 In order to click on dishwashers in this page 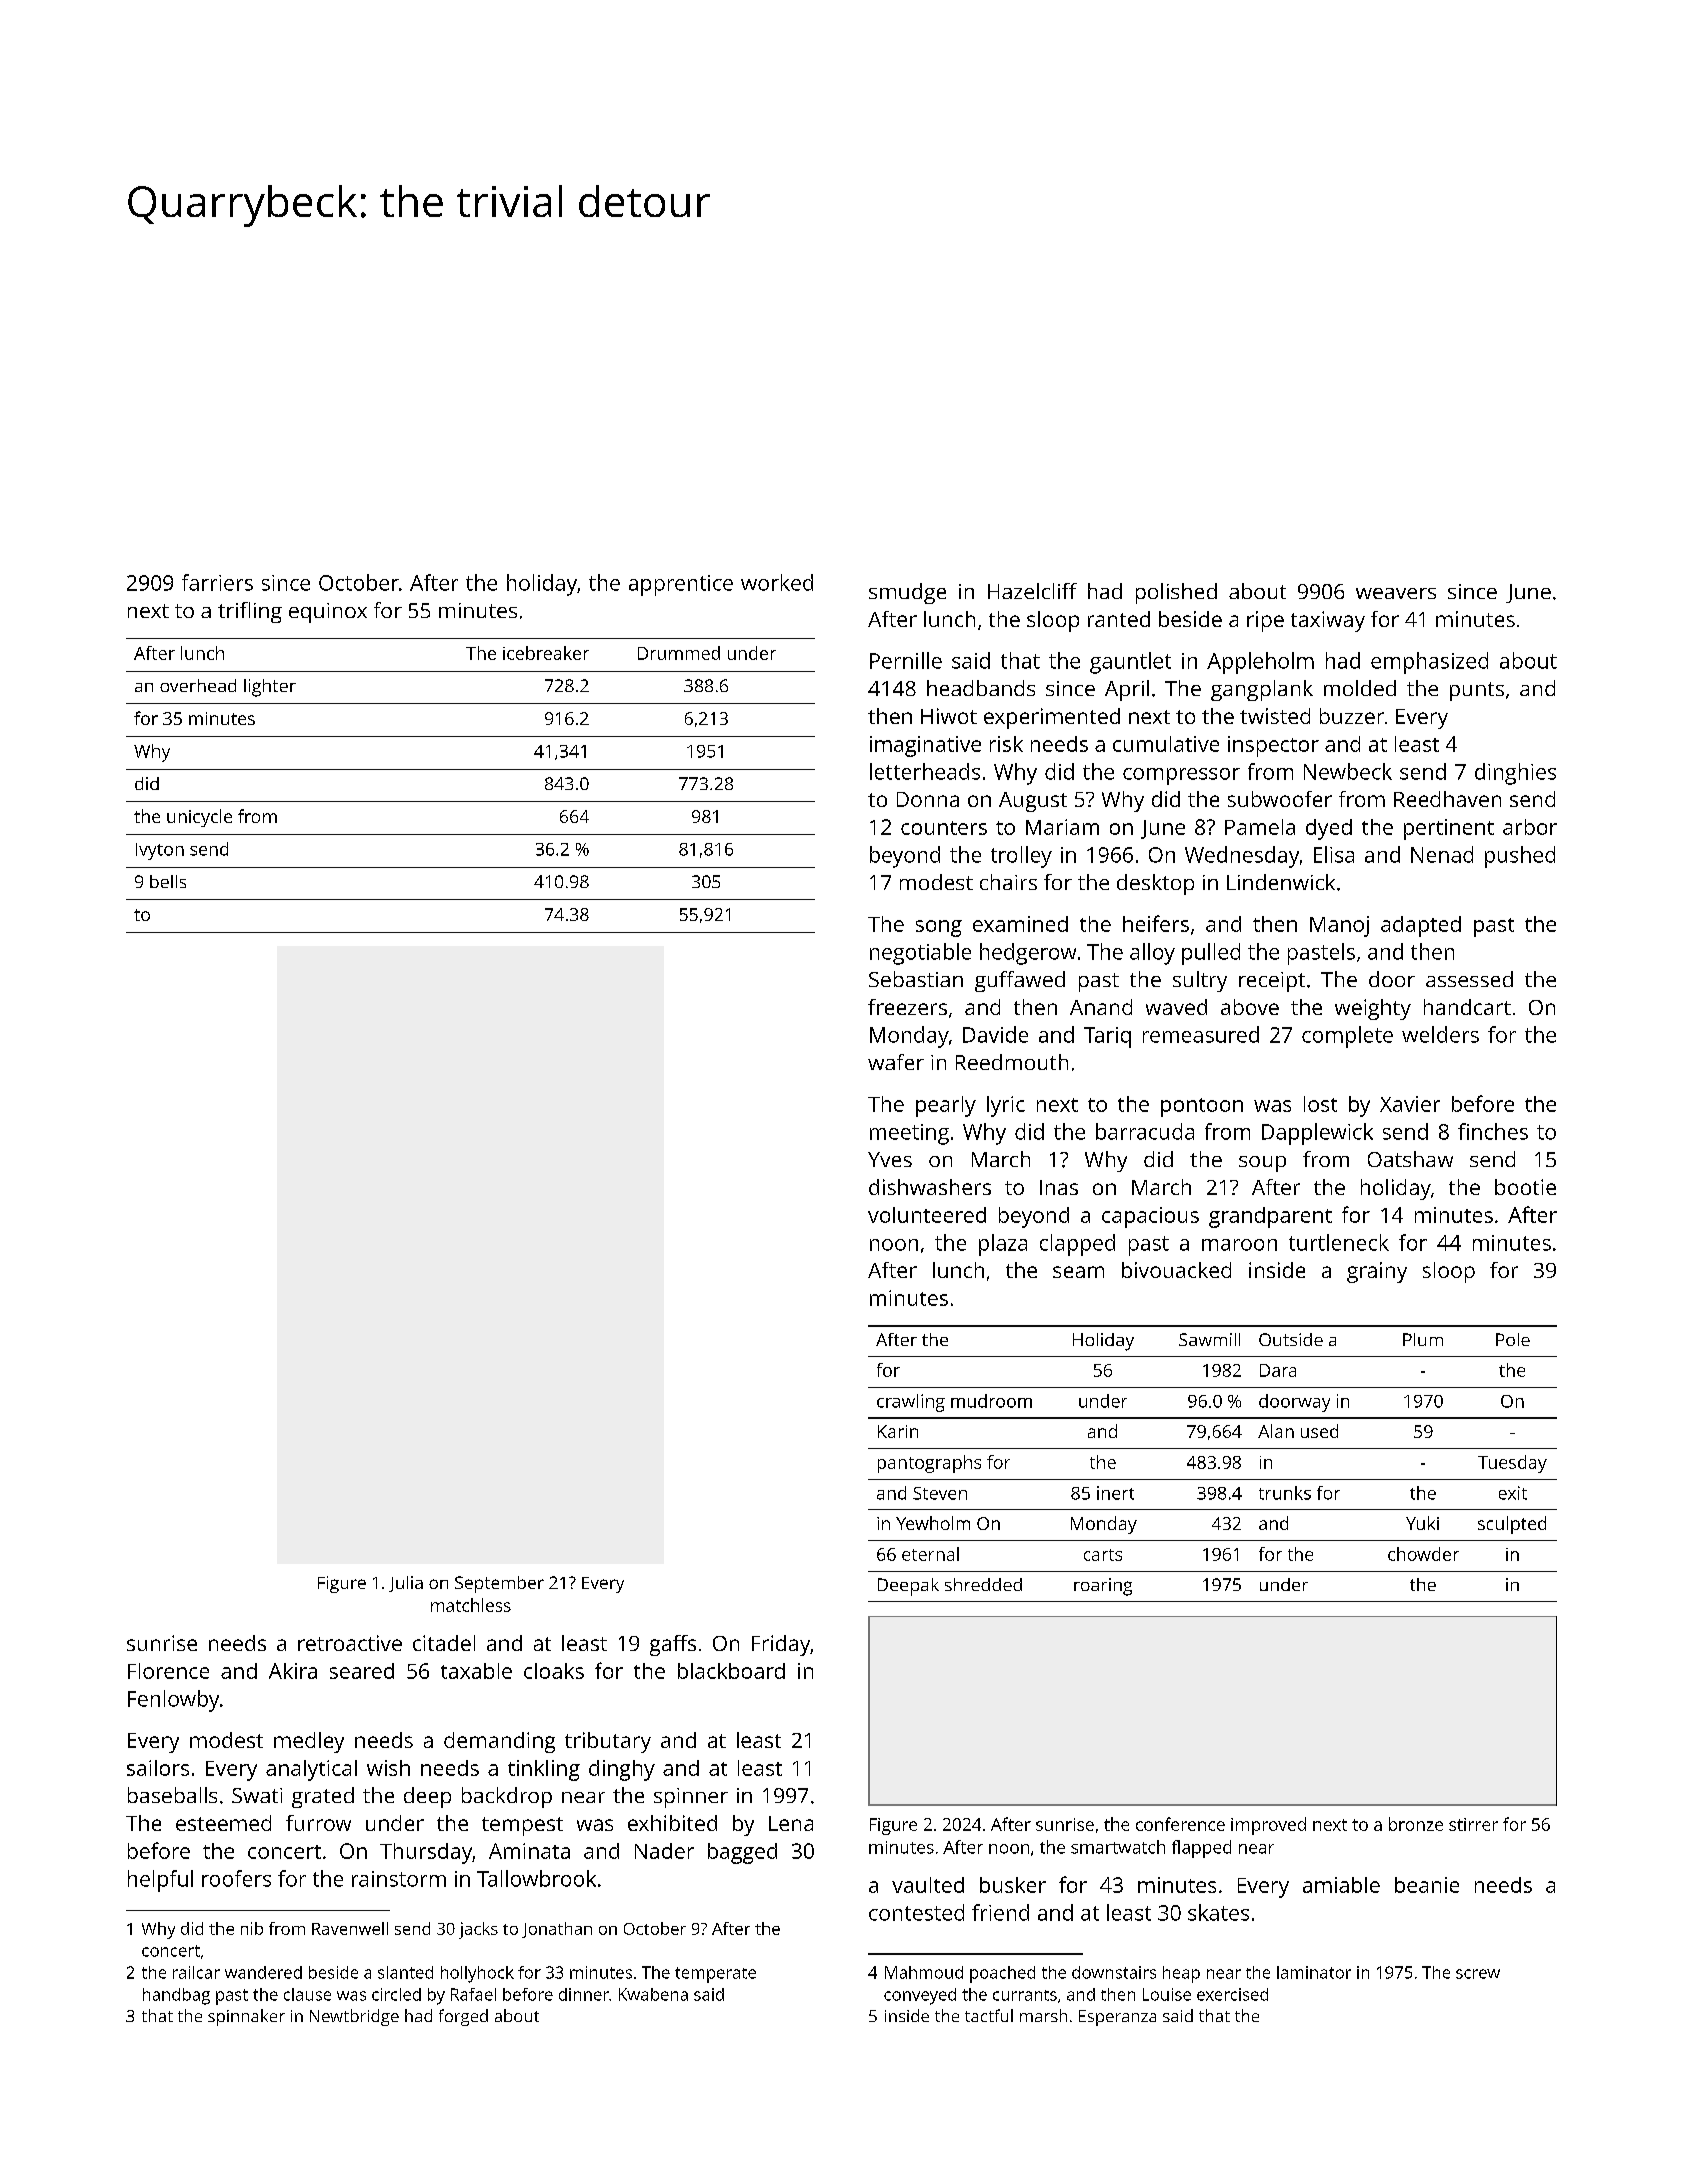, I will do `click(930, 1187)`.
